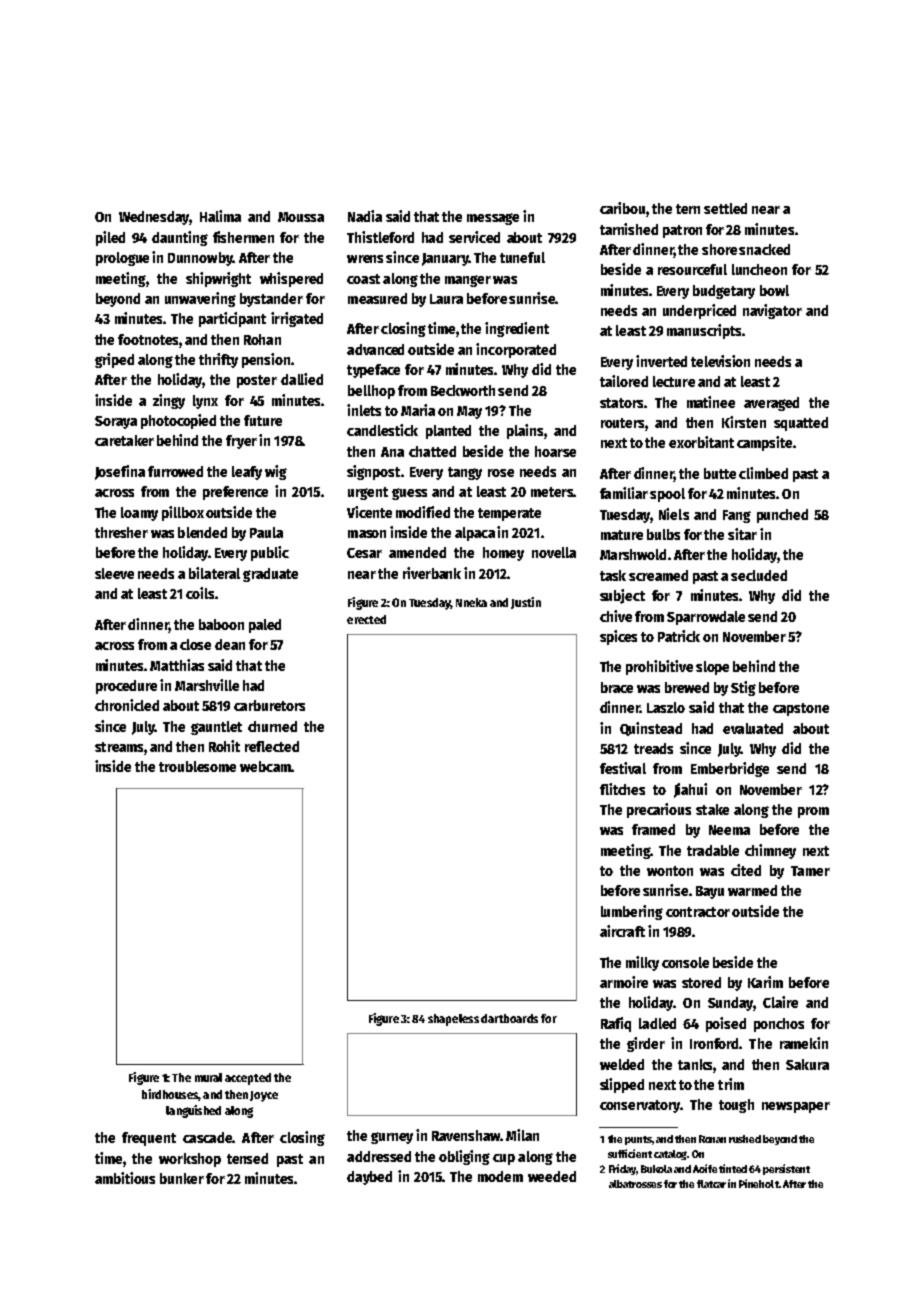  Describe the element at coordinates (265, 766) in the screenshot. I see `webcam` at that location.
